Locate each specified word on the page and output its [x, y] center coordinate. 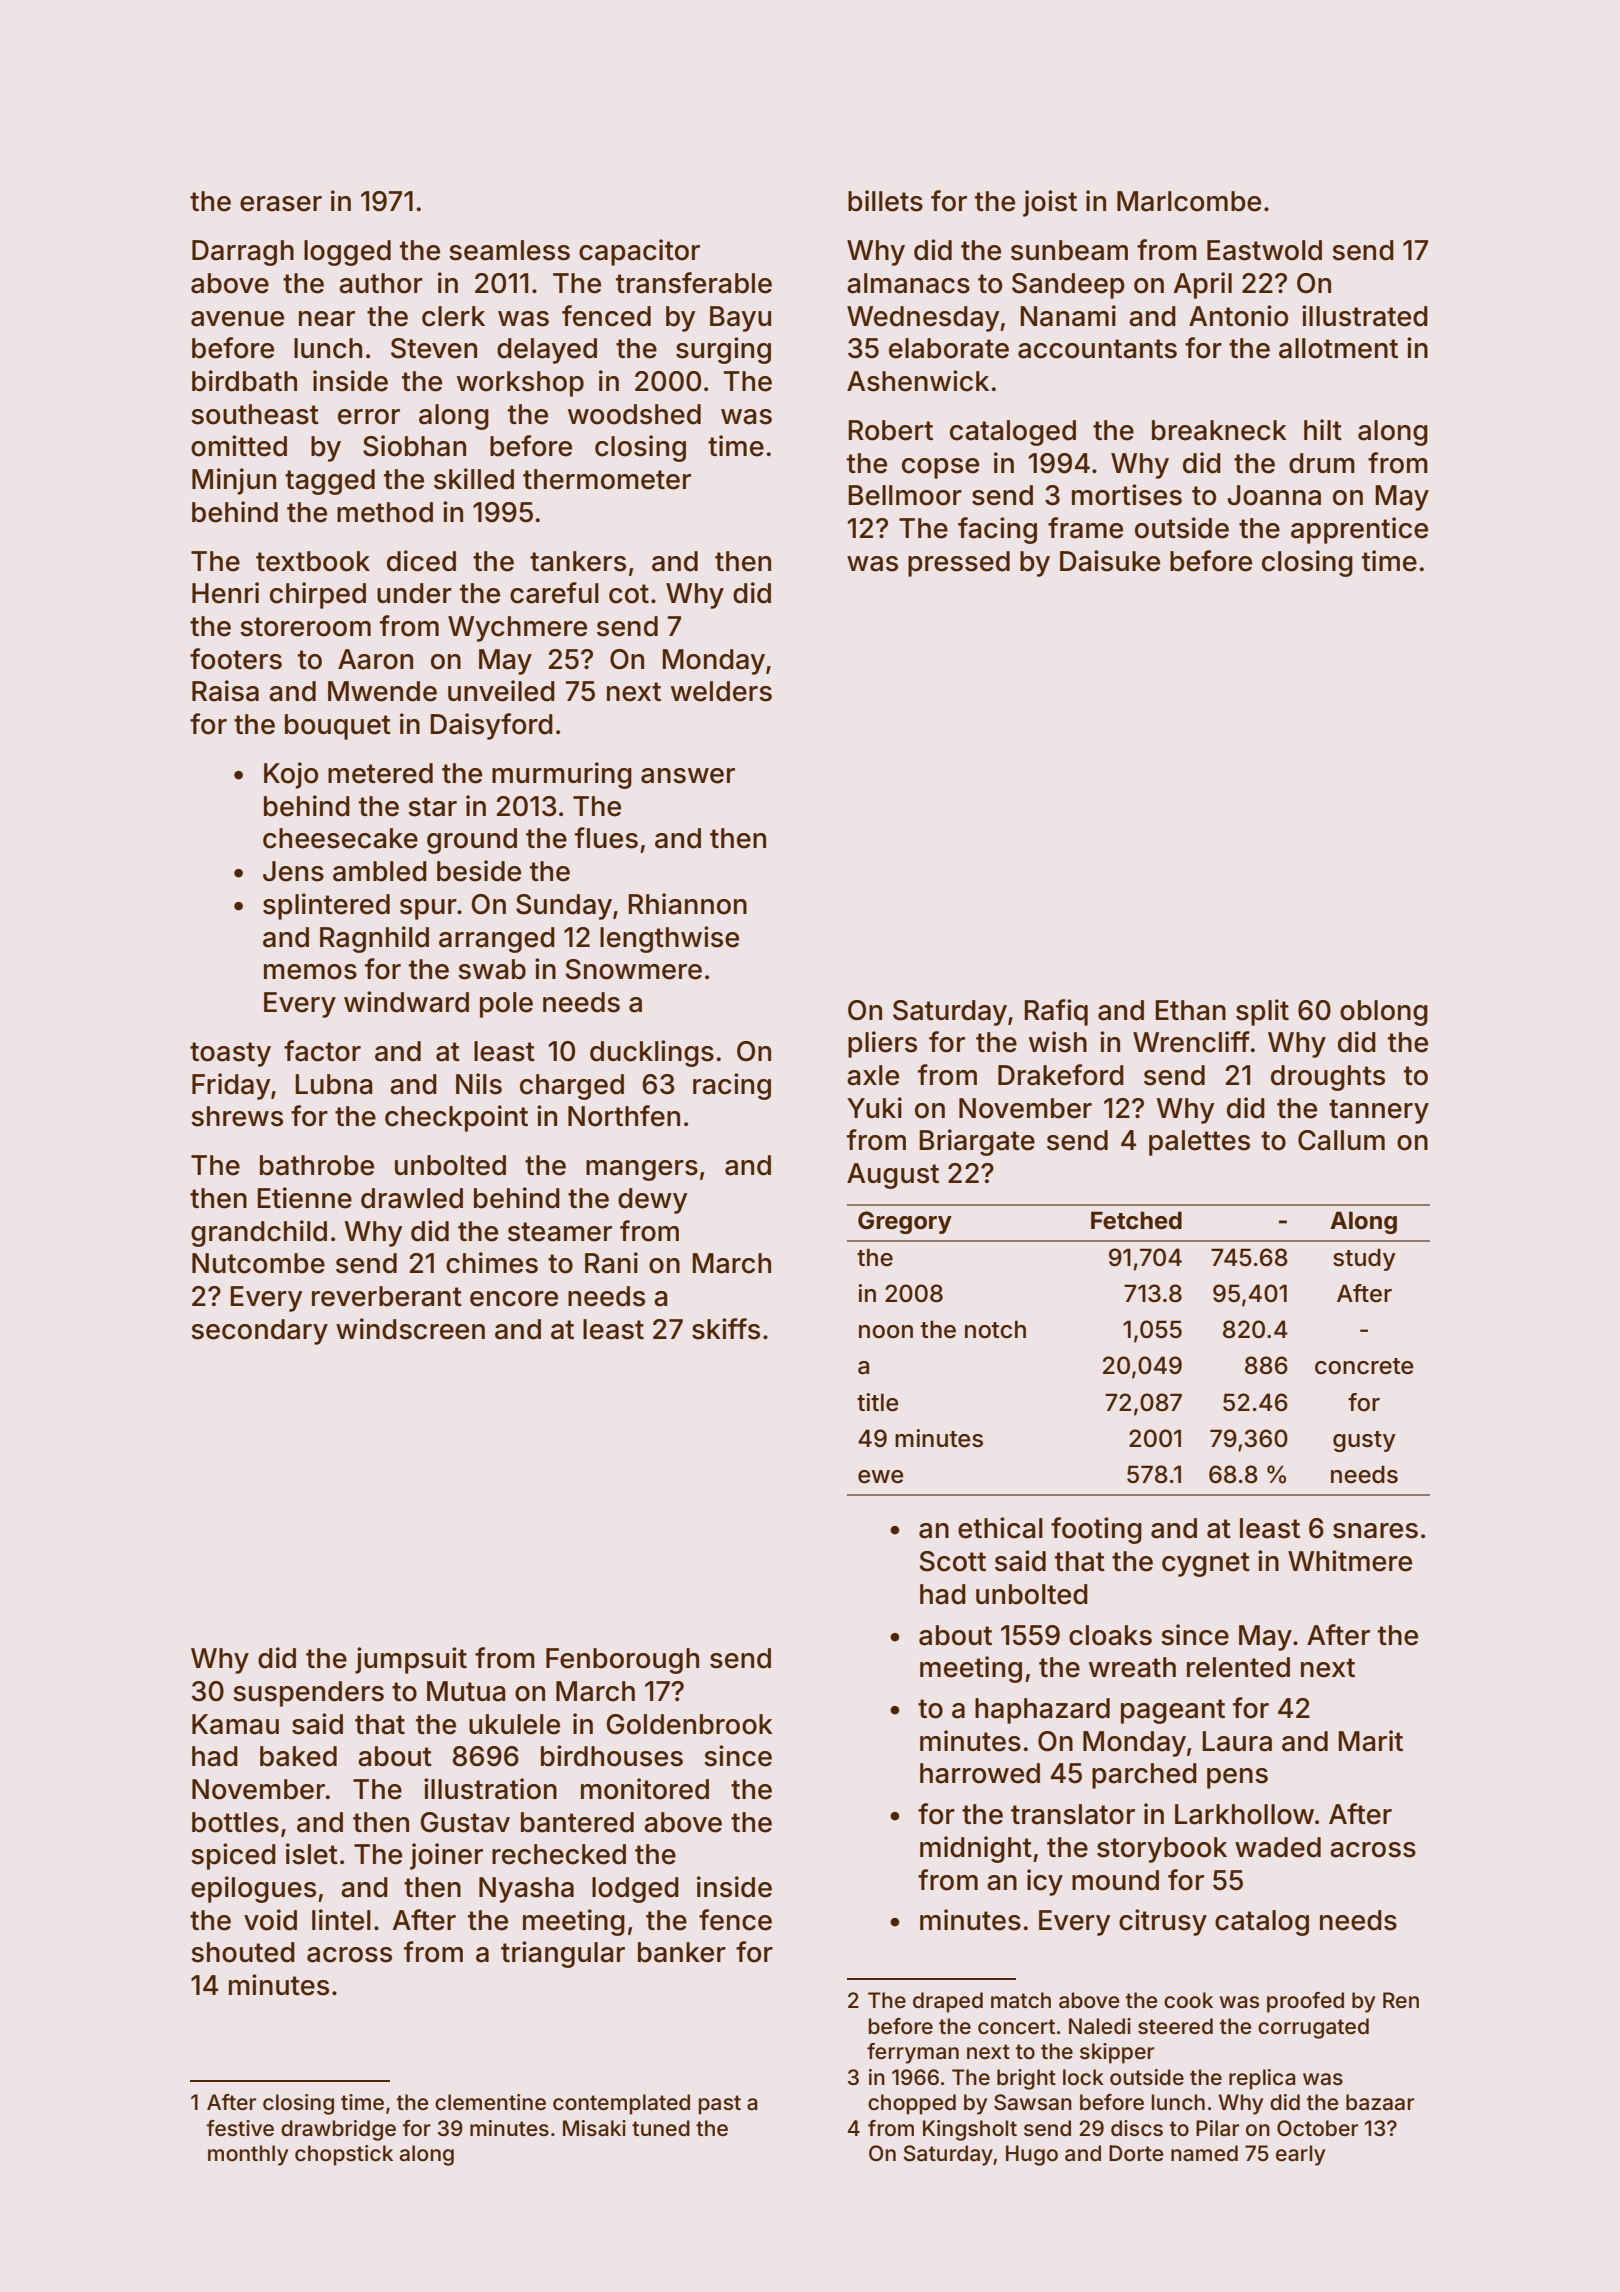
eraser [281, 204]
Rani [611, 1263]
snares [1375, 1531]
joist [1050, 203]
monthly [248, 2155]
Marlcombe [1189, 201]
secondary [259, 1332]
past [720, 2105]
